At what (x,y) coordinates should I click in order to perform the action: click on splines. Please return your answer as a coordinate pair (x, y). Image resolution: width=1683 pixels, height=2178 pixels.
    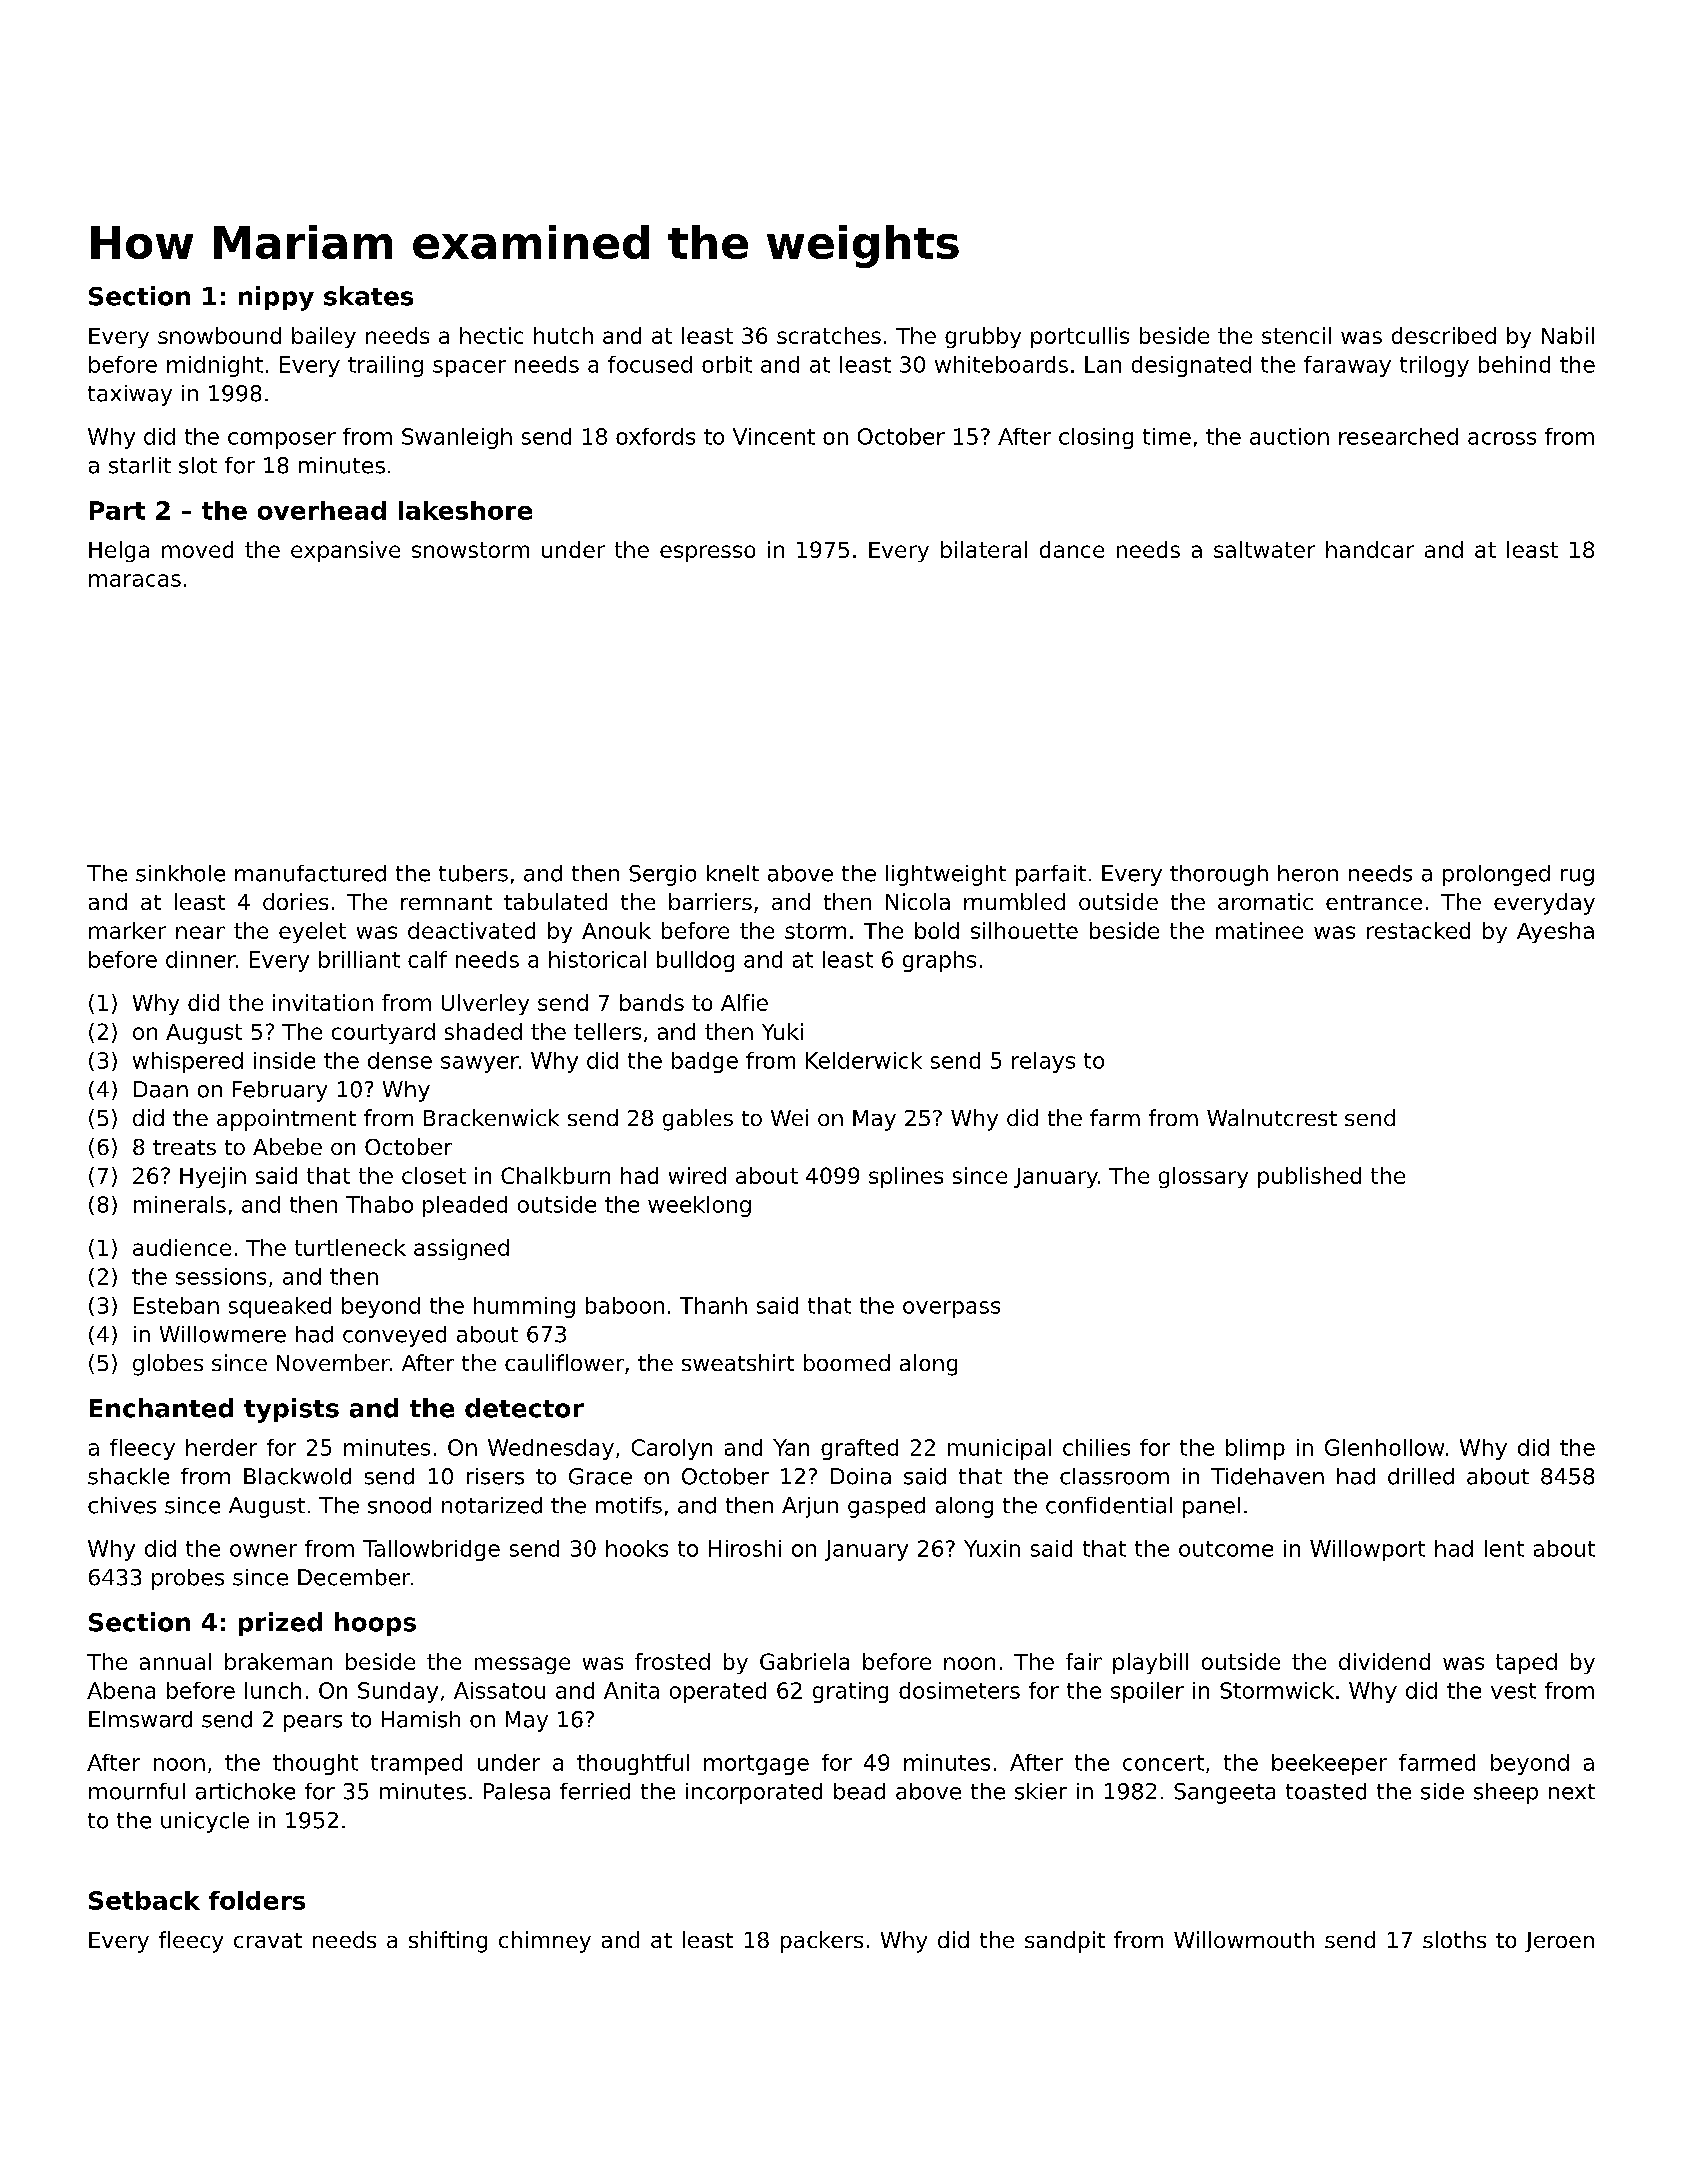
    Looking at the image, I should click on (906, 1177).
